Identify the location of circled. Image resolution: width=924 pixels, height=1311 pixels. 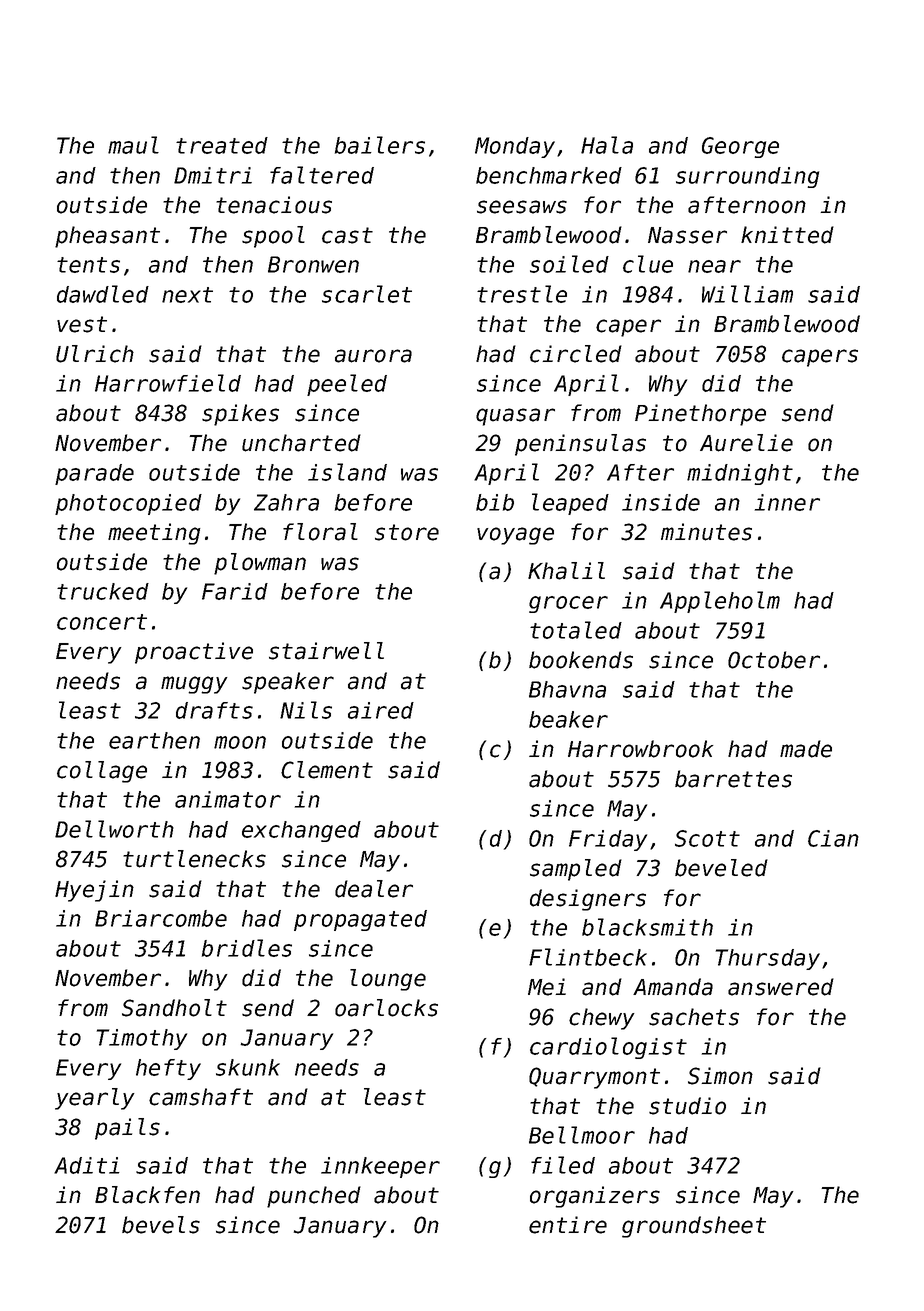
(576, 354).
